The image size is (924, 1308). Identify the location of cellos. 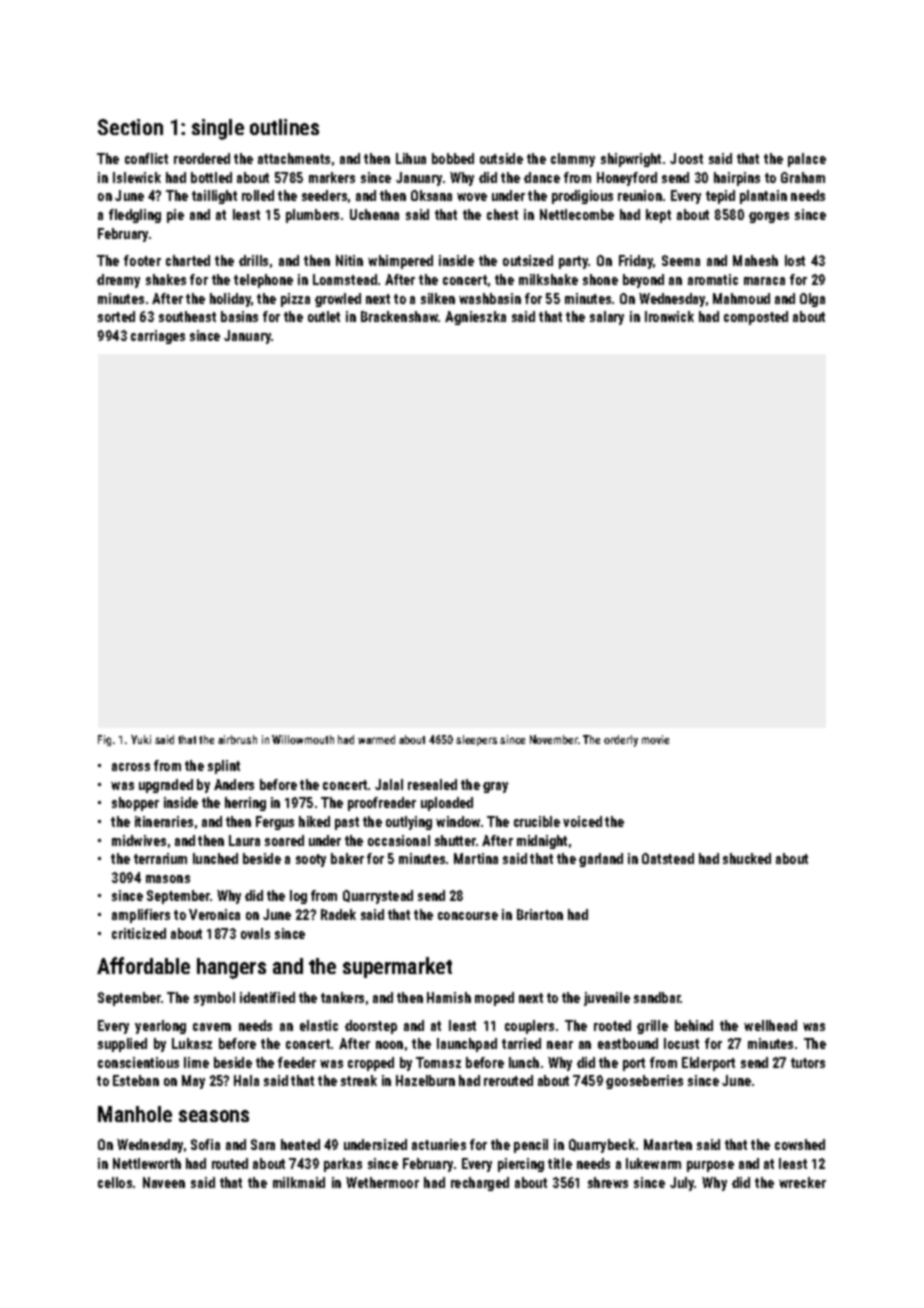
(115, 1182).
